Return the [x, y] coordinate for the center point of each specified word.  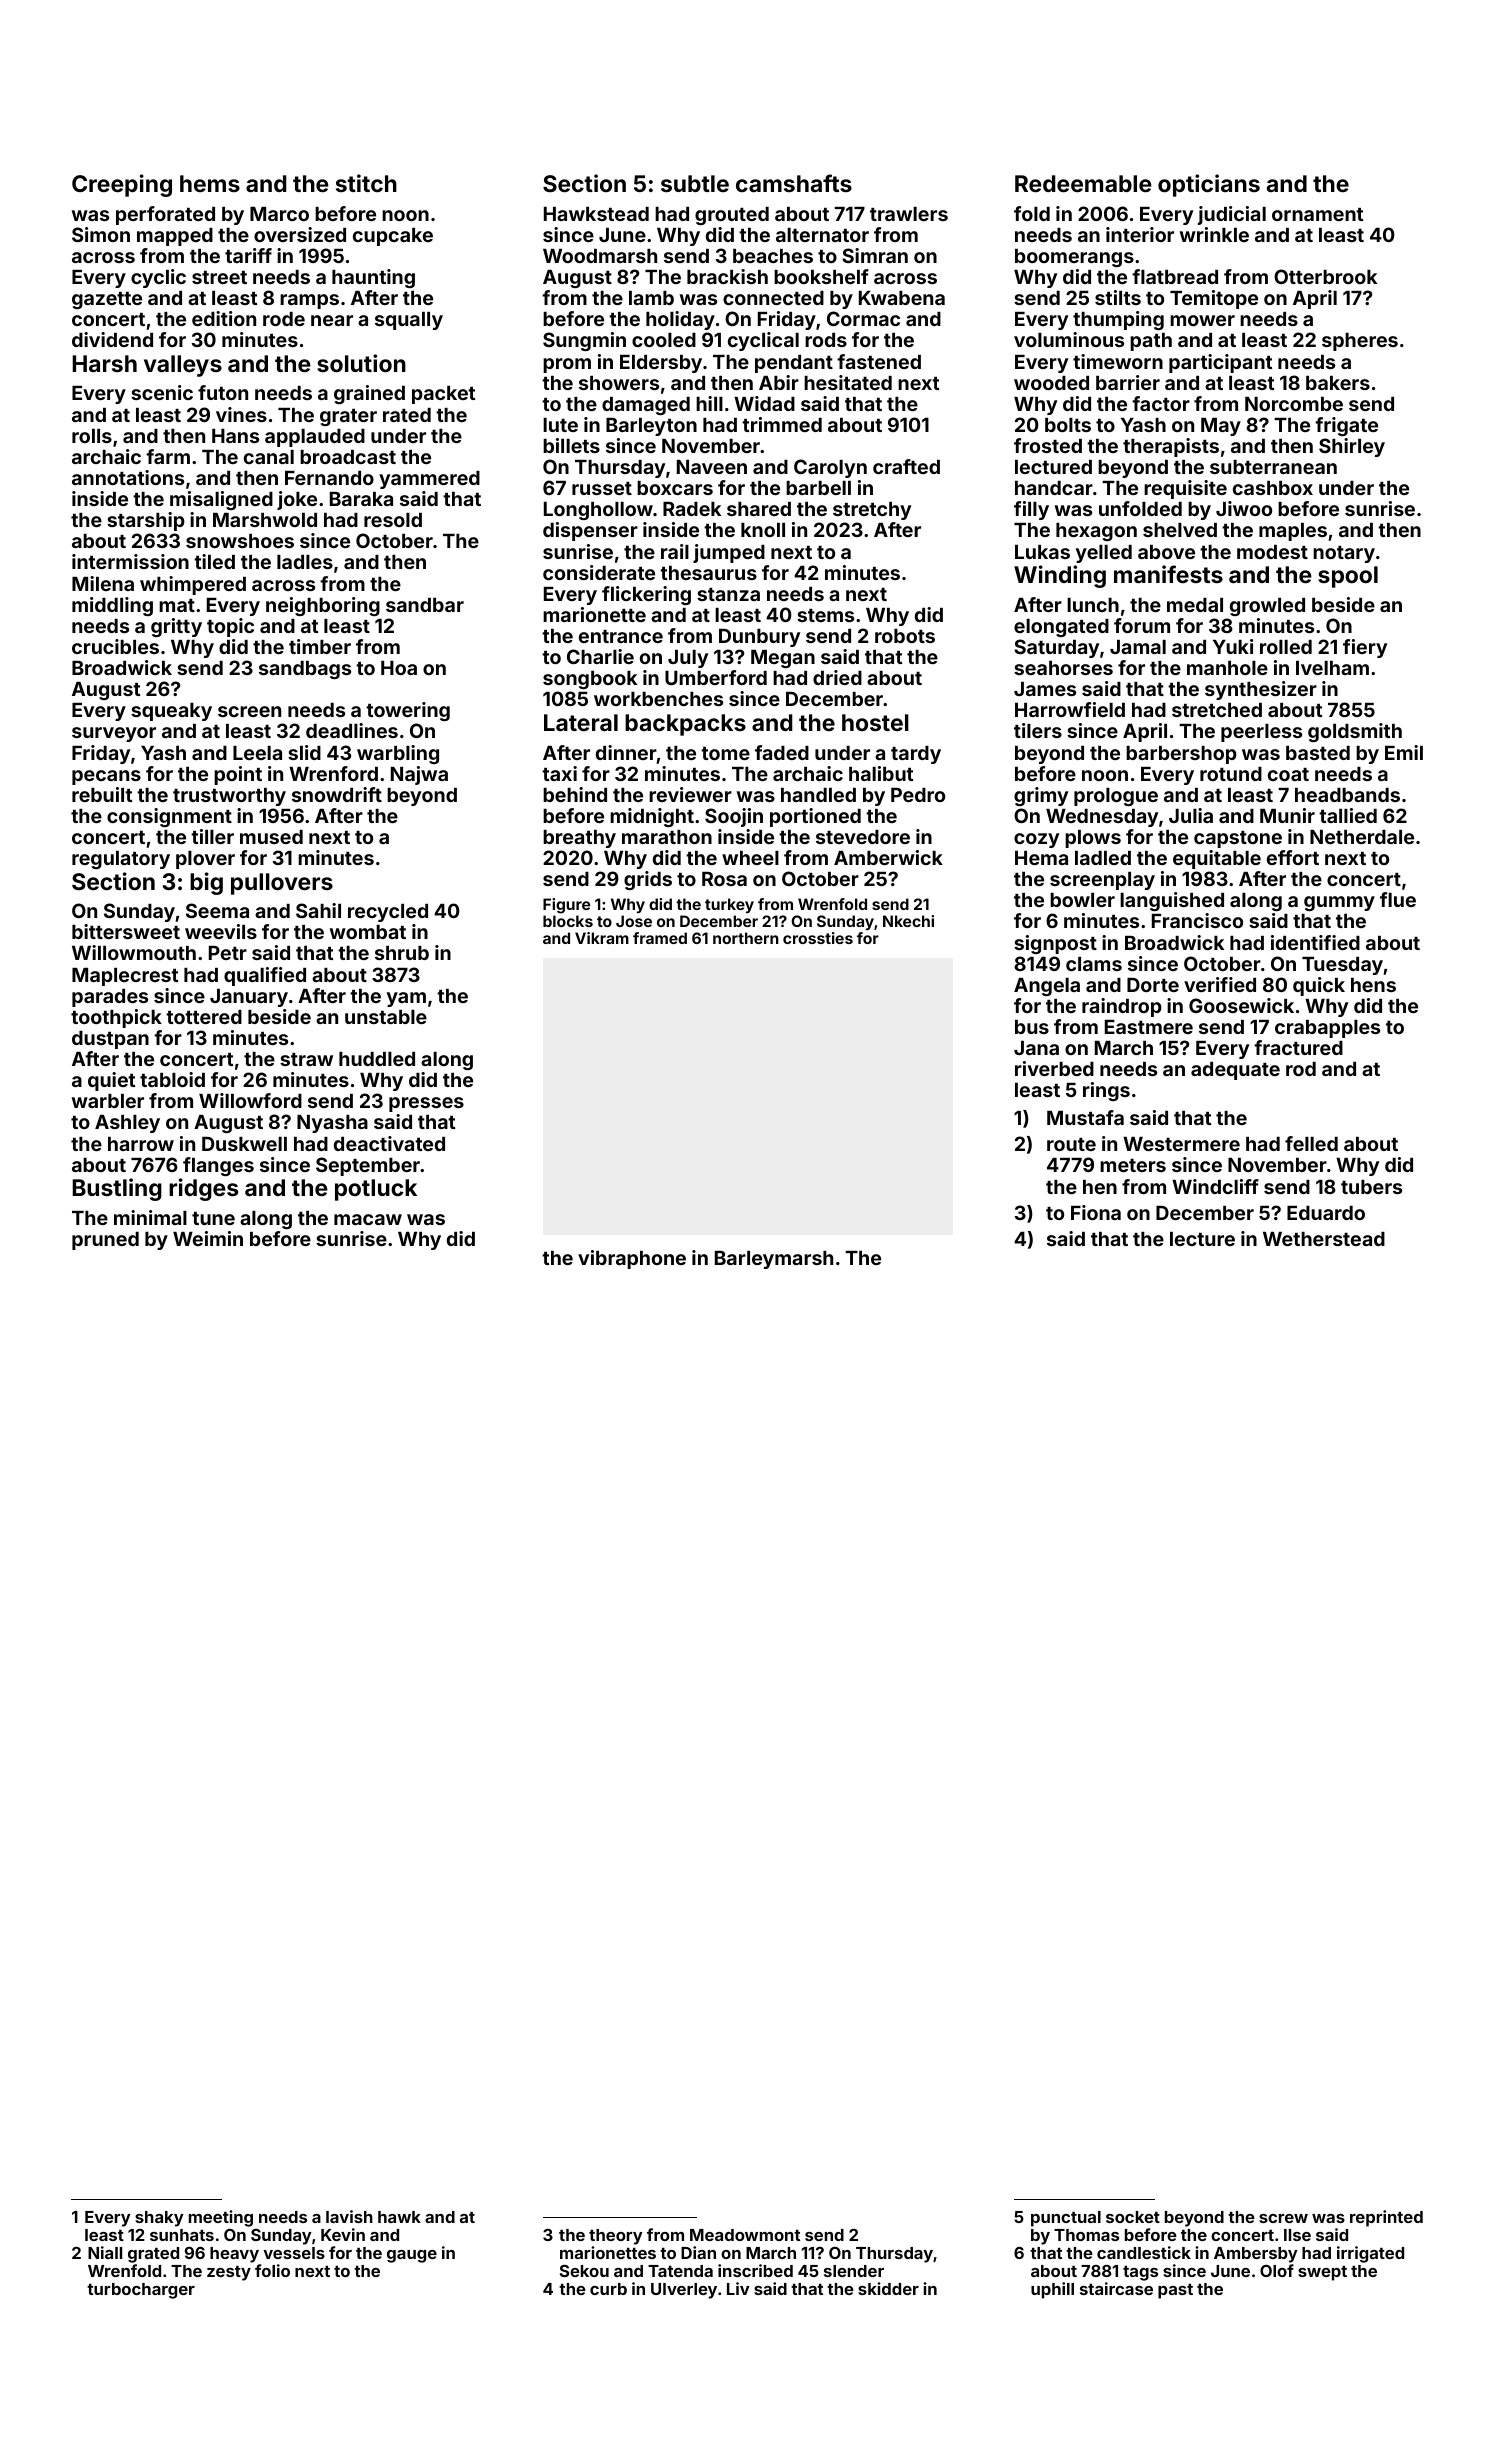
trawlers [909, 214]
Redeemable [1083, 183]
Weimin [208, 1238]
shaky [159, 2219]
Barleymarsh [774, 1260]
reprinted [1386, 2218]
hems [210, 183]
